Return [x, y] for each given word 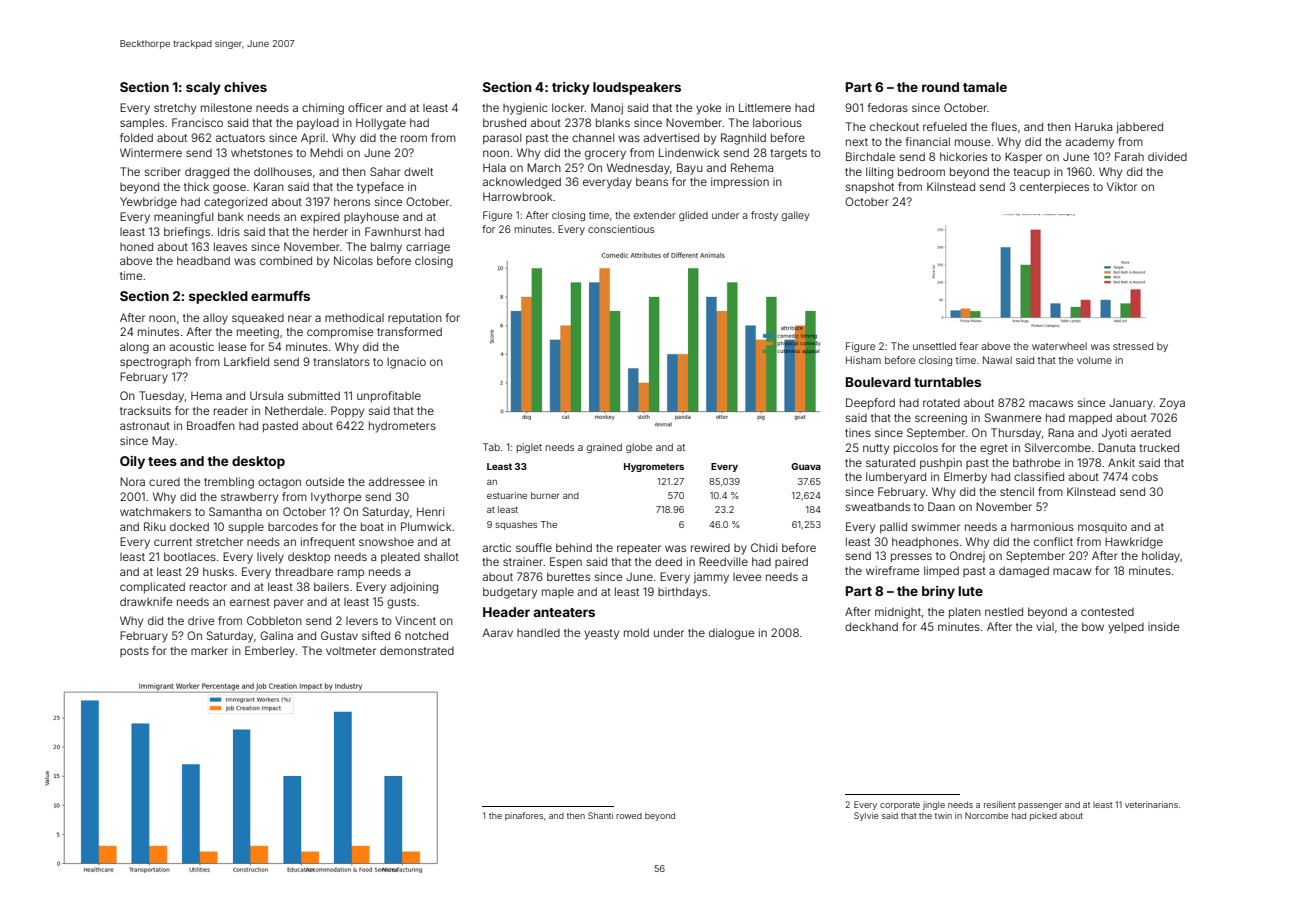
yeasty [601, 634]
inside [1163, 626]
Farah [1129, 156]
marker [209, 650]
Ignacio [406, 363]
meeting [258, 333]
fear [968, 346]
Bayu [690, 169]
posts [134, 652]
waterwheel [1059, 346]
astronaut [145, 426]
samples [142, 124]
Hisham [863, 360]
